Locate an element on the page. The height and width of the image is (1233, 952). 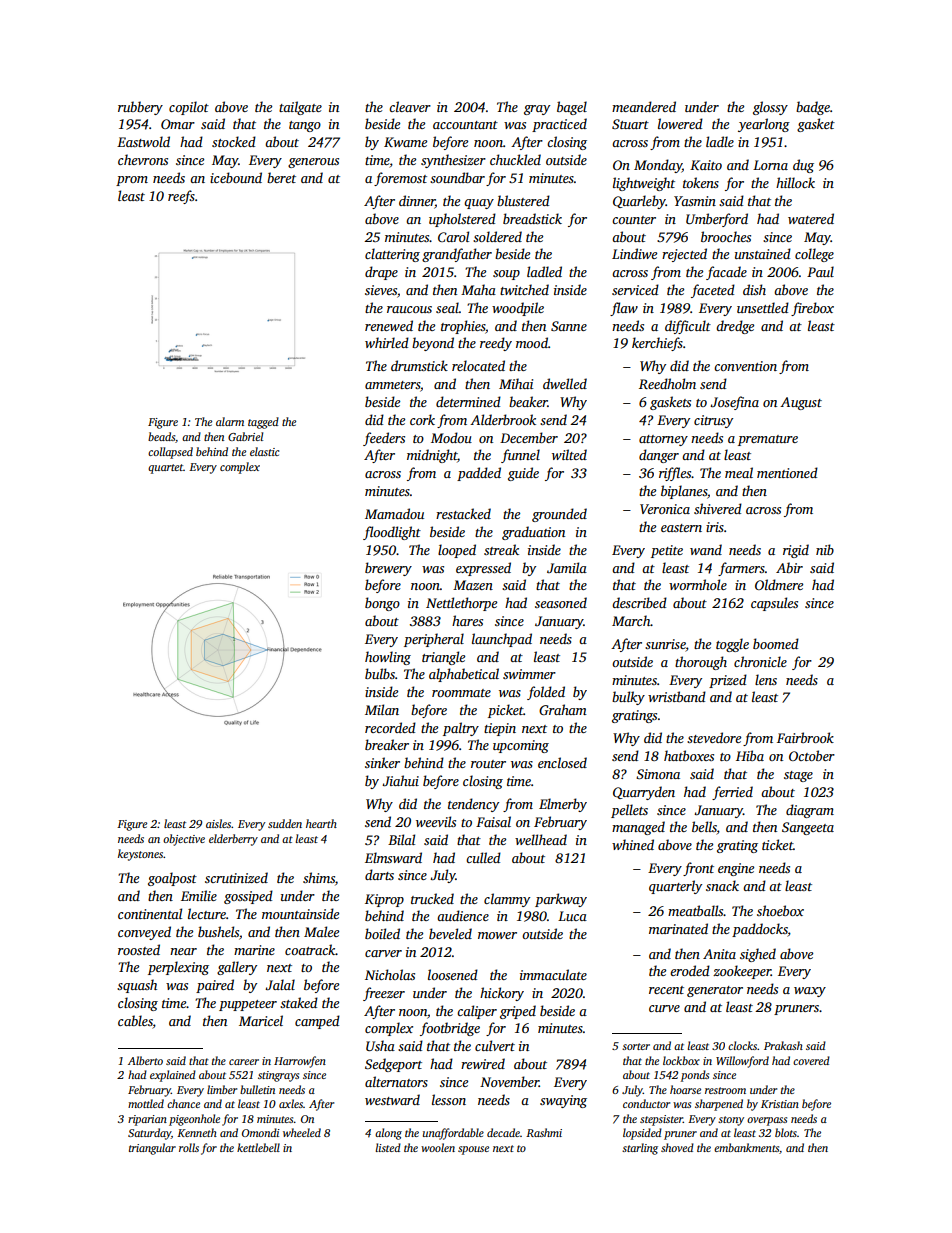
brewery is located at coordinates (388, 569).
